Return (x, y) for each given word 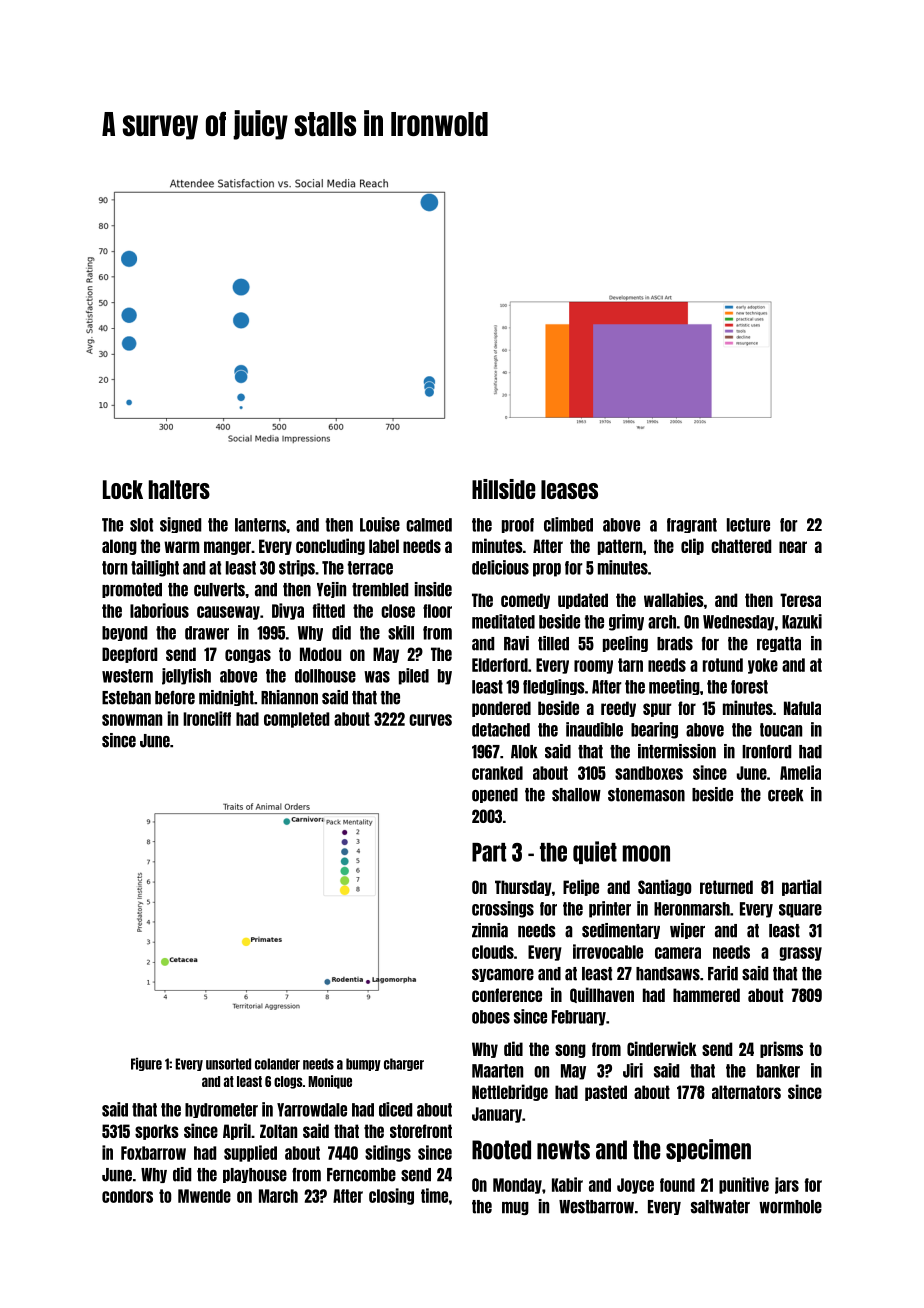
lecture (748, 525)
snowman (132, 720)
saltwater (720, 1207)
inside (433, 589)
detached (501, 730)
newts (563, 1150)
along (119, 547)
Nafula (802, 708)
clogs (288, 1082)
